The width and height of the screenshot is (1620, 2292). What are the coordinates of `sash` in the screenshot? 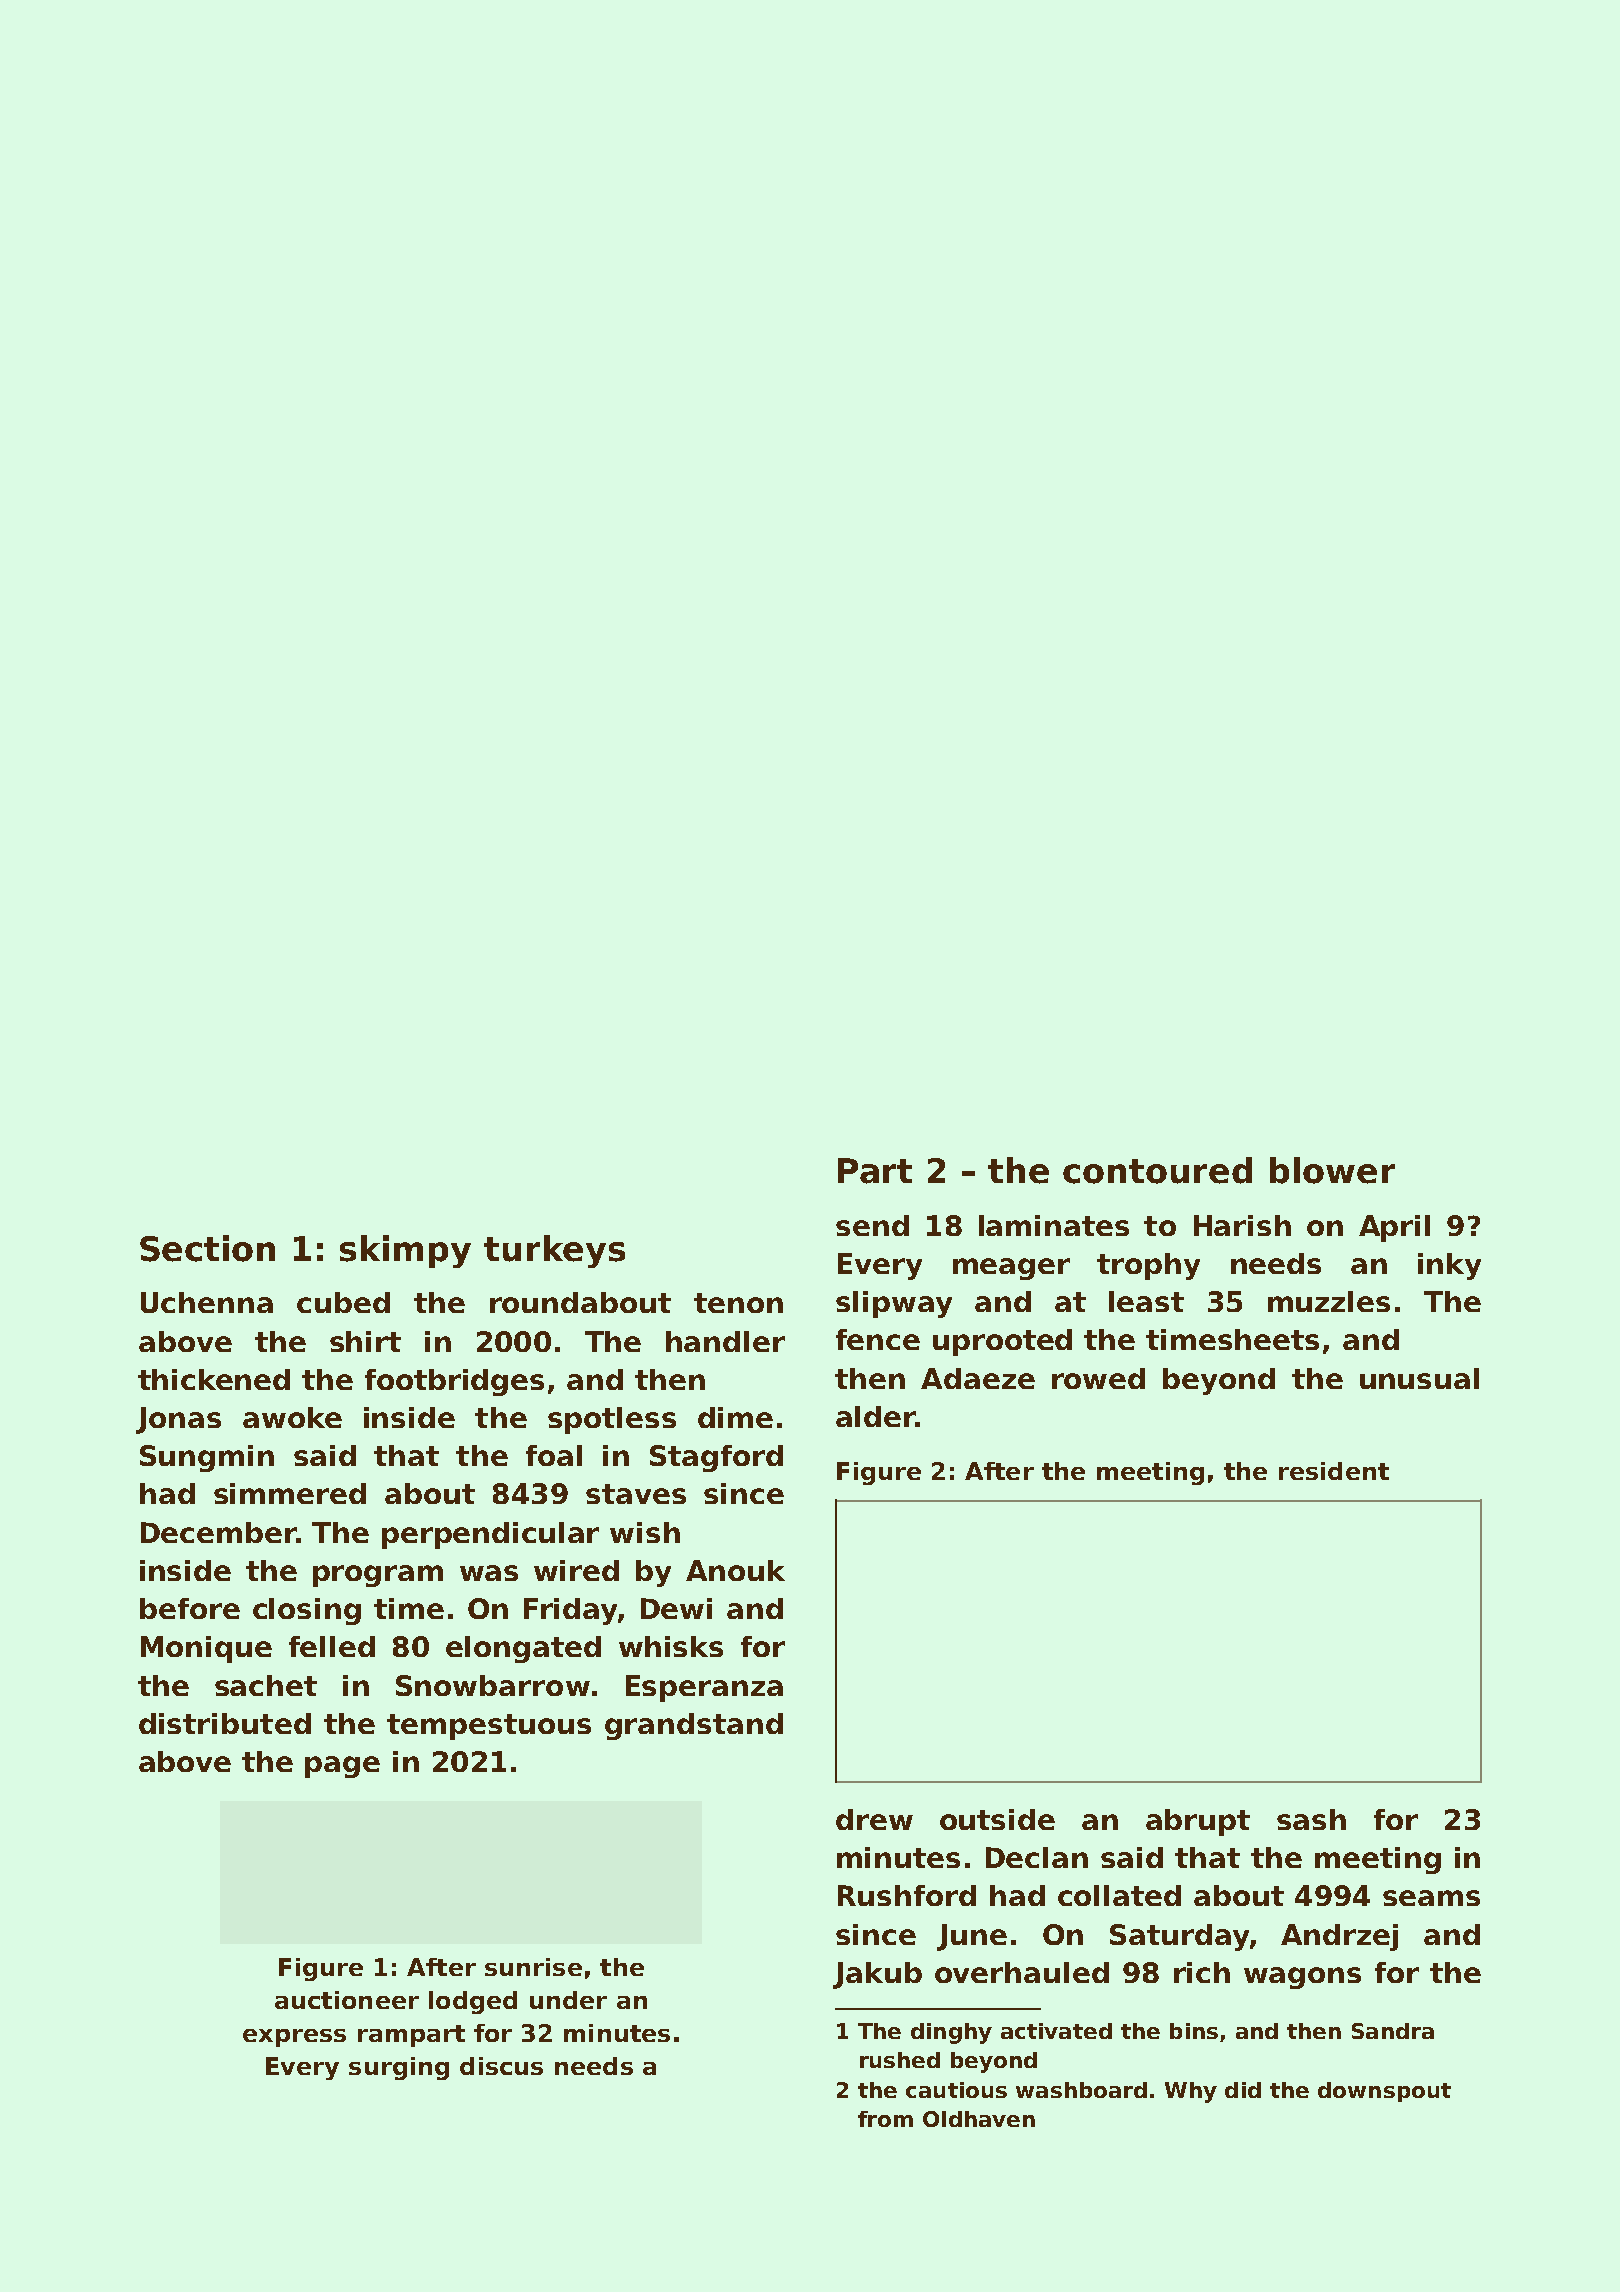 It's located at (1311, 1819).
